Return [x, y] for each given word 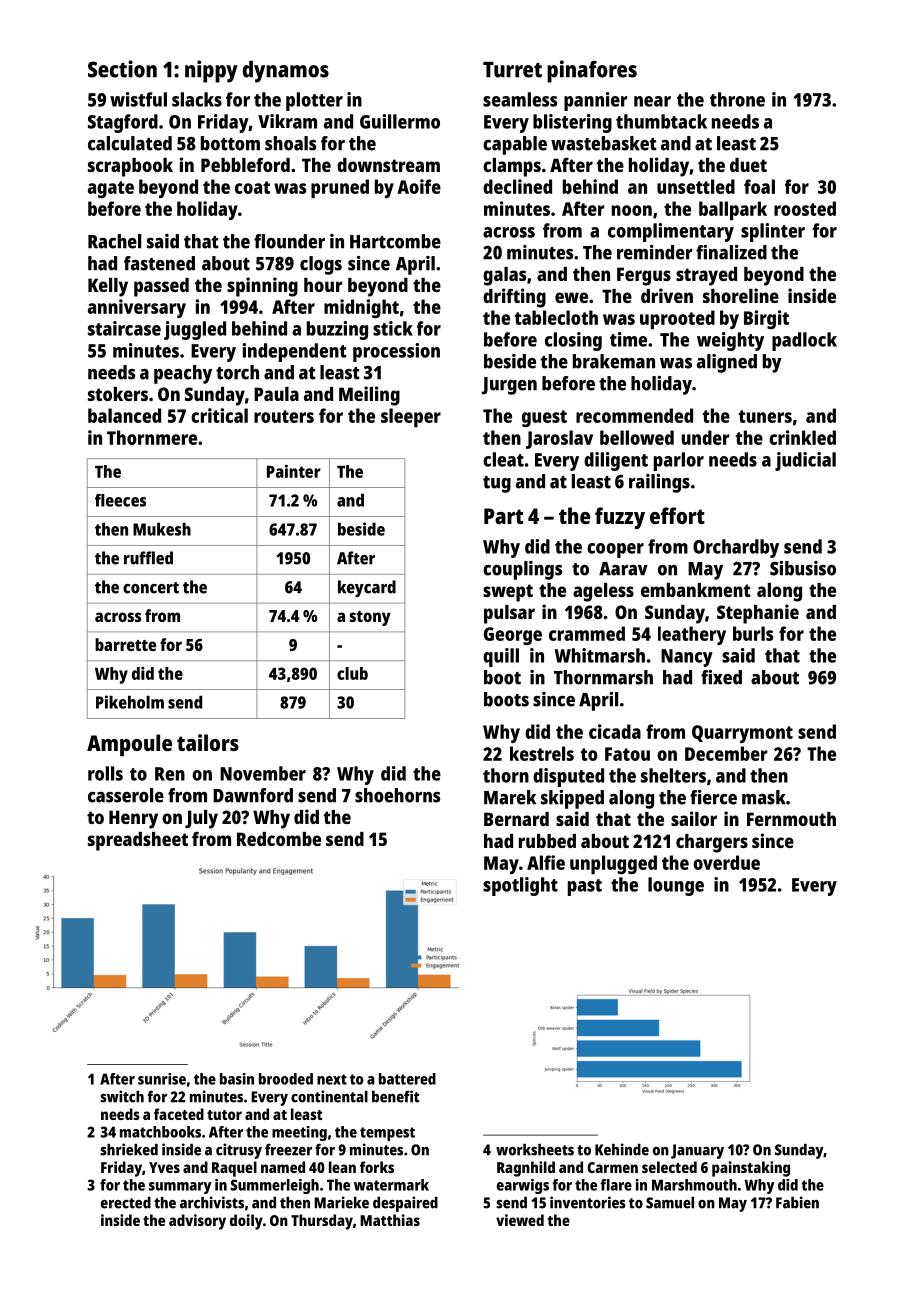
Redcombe [279, 839]
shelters [673, 775]
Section [122, 69]
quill [501, 657]
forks [377, 1167]
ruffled [148, 558]
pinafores [592, 71]
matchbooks [160, 1132]
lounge [676, 886]
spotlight [520, 886]
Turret [512, 70]
